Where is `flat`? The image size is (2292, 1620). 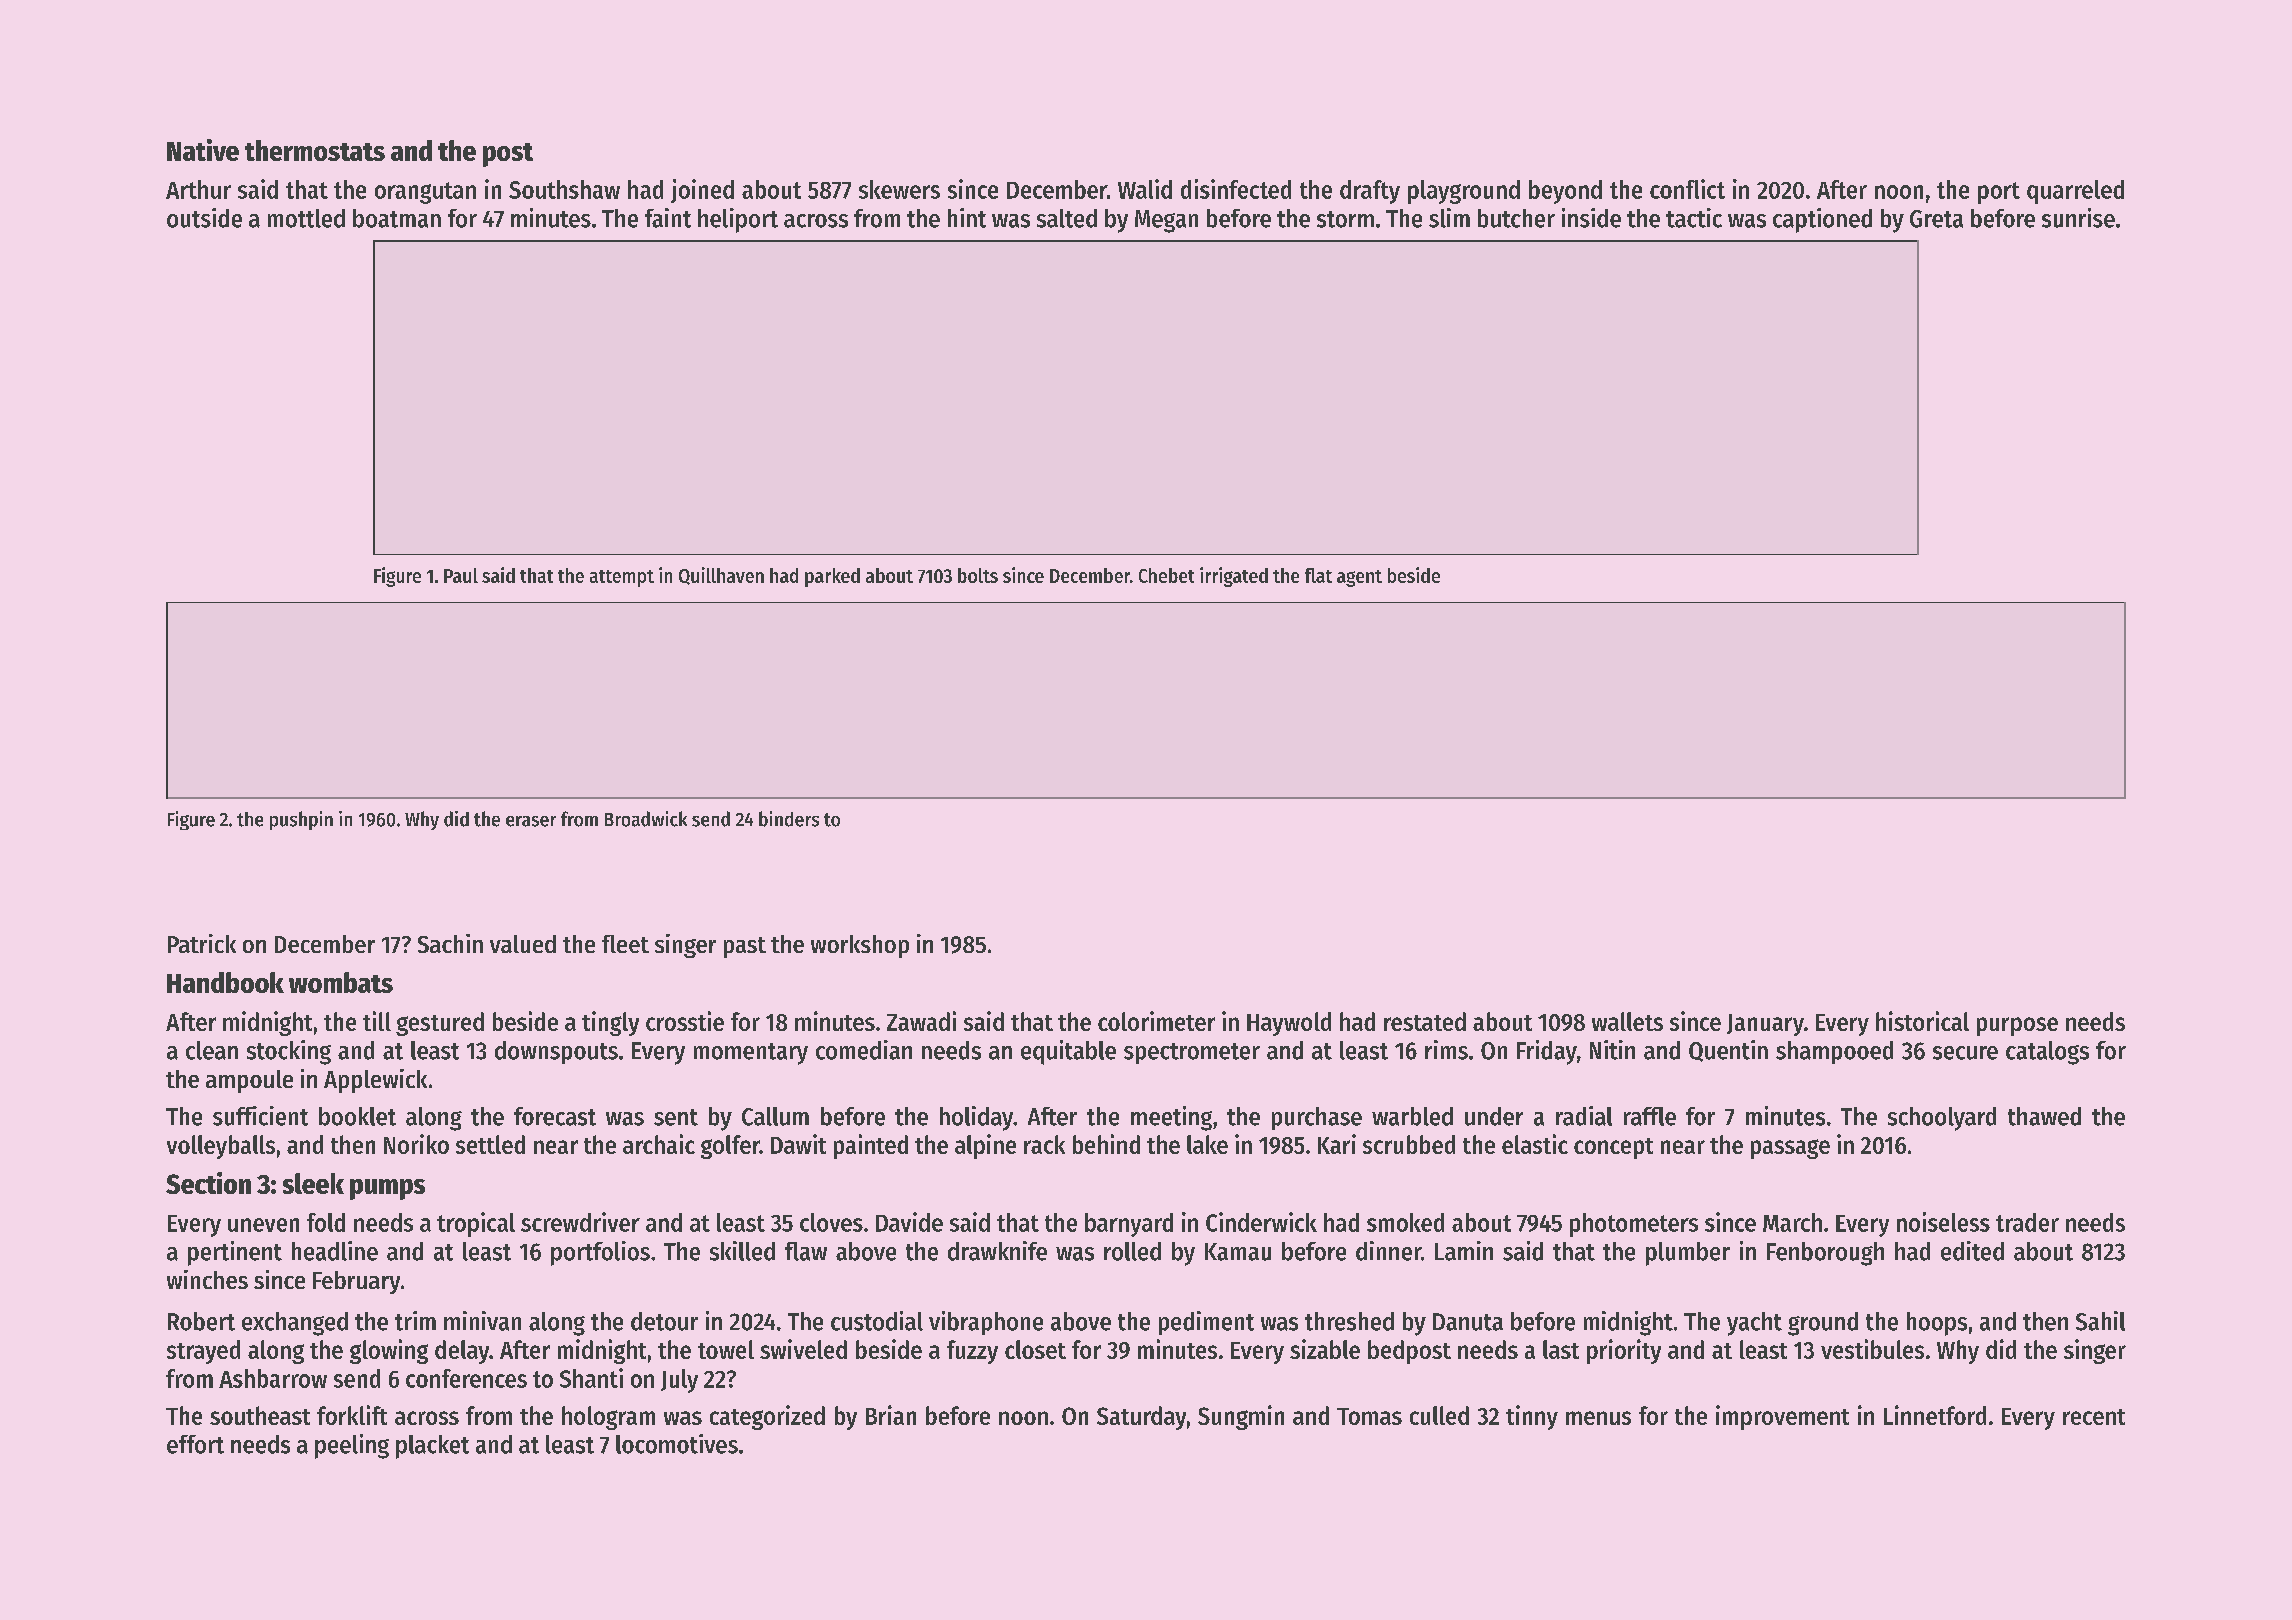 flat is located at coordinates (1318, 575).
